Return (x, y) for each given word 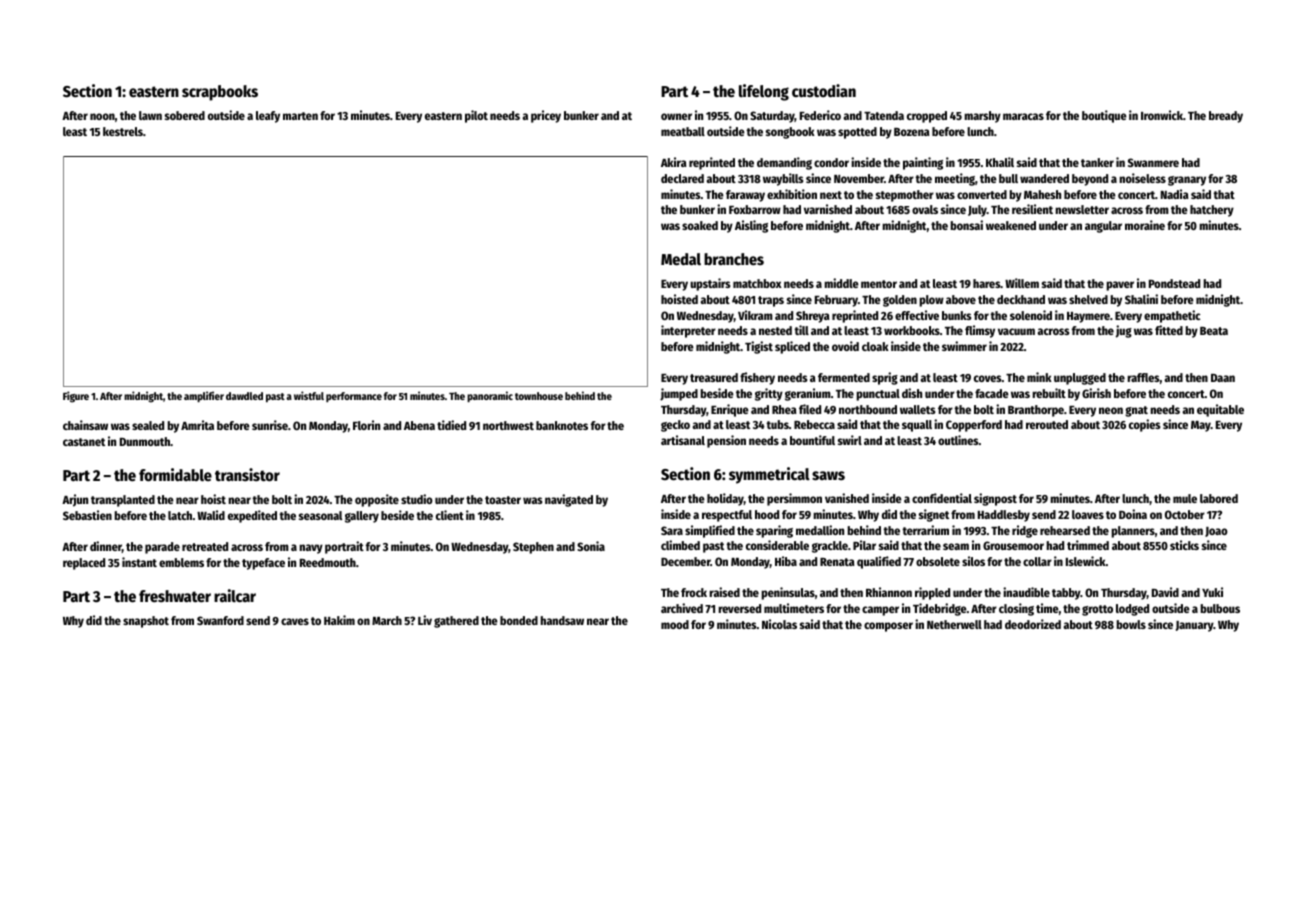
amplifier (204, 396)
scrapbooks (220, 93)
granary (1187, 181)
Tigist (759, 347)
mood (675, 624)
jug (1124, 331)
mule (1185, 498)
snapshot (146, 622)
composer (888, 627)
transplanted (123, 501)
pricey (546, 116)
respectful (727, 516)
